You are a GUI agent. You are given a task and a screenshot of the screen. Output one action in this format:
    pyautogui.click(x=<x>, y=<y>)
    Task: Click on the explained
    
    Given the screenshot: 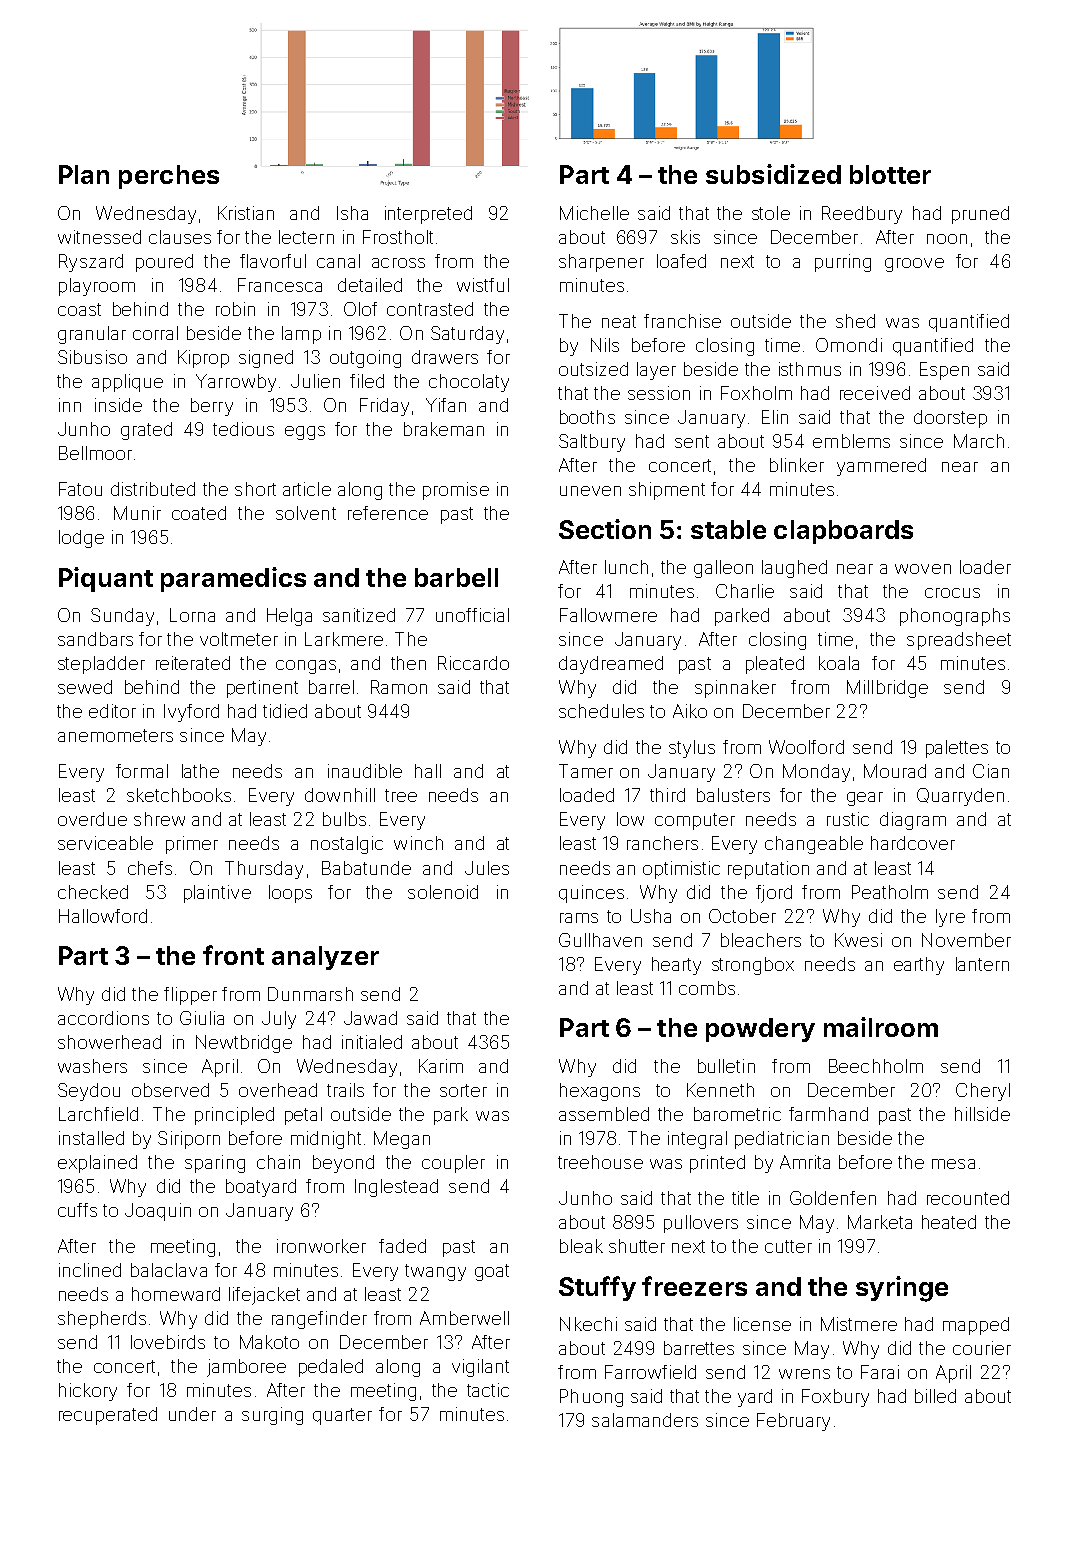 What is the action you would take?
    pyautogui.click(x=97, y=1164)
